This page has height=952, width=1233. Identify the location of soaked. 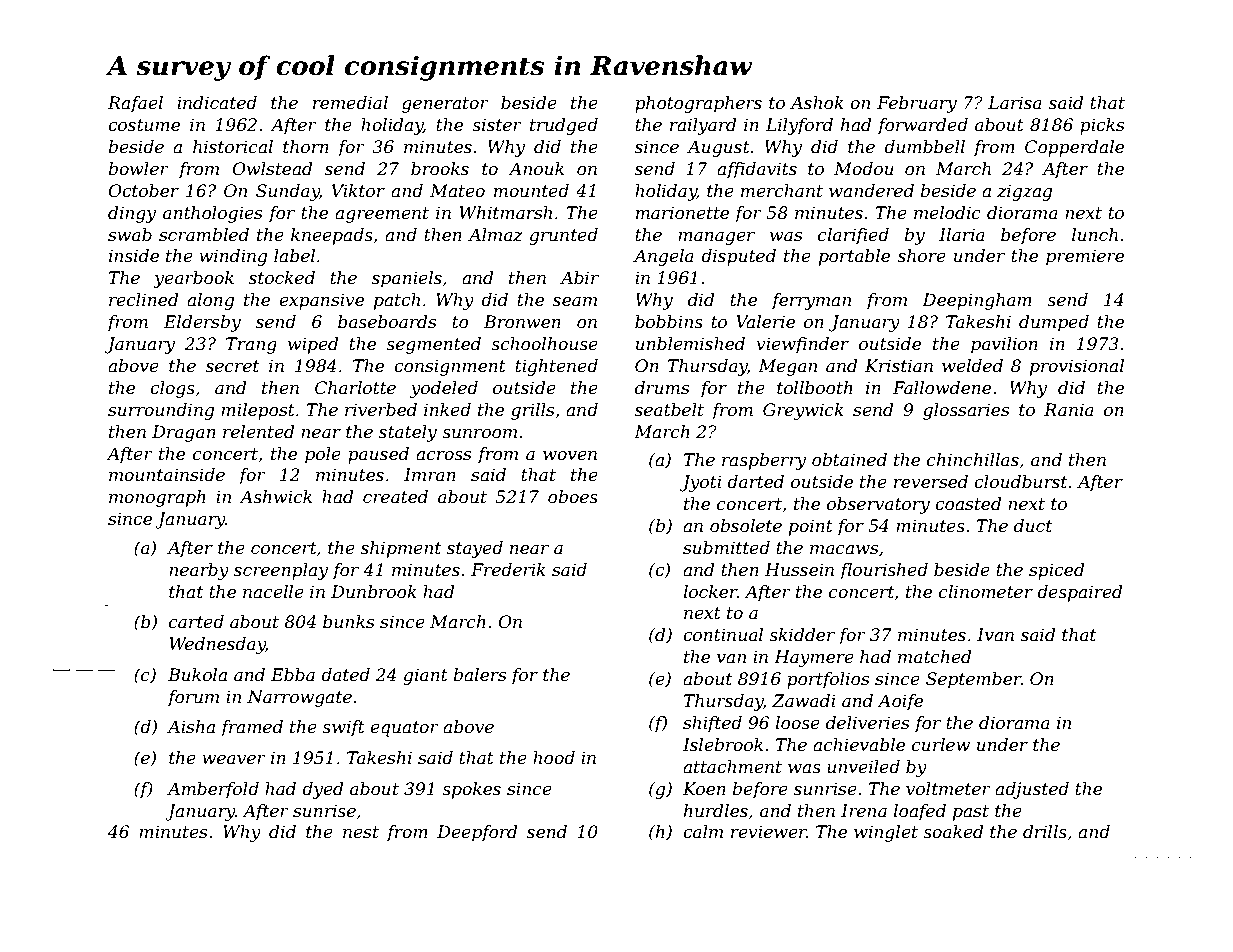
(953, 832).
